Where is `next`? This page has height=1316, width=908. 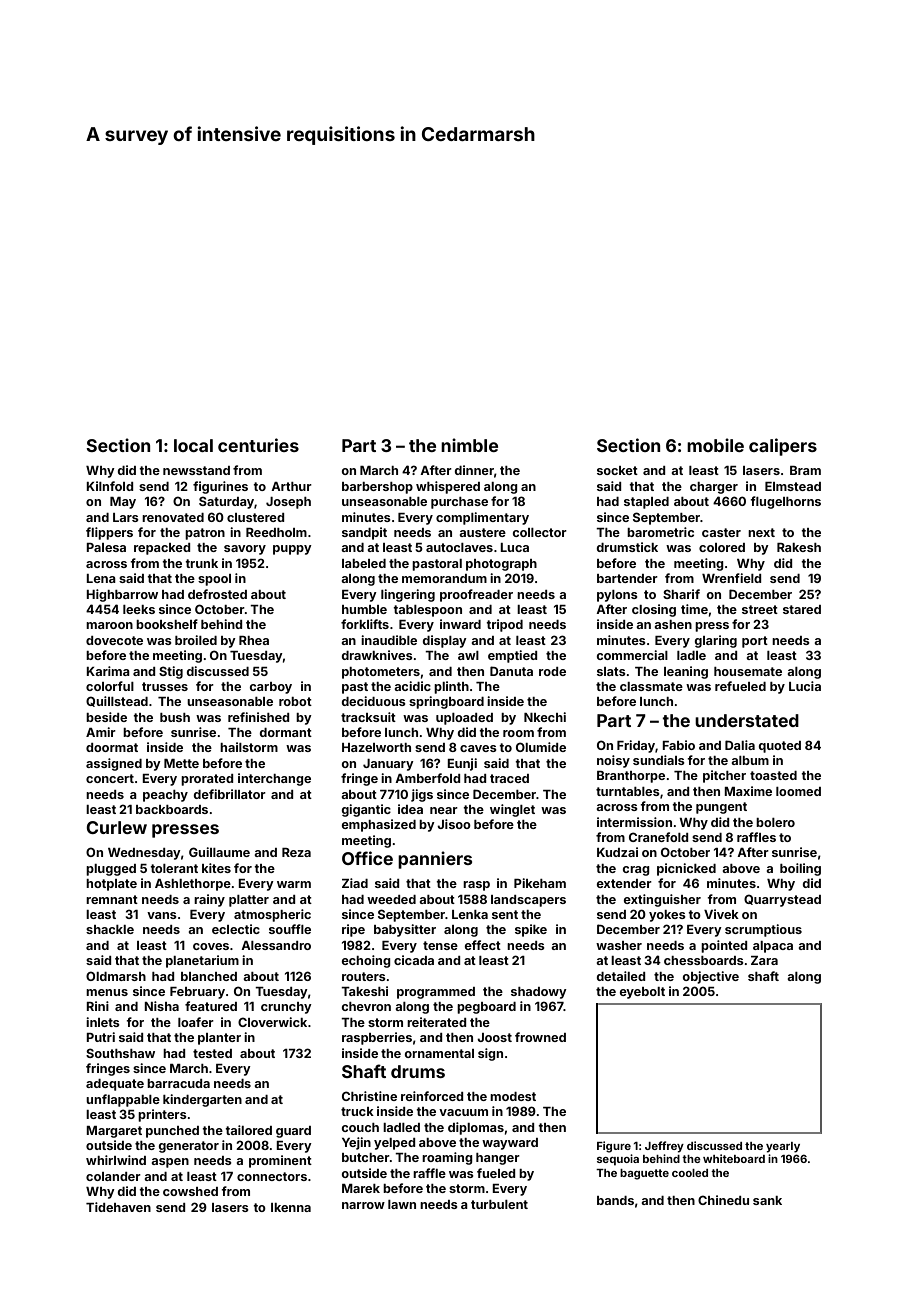
next is located at coordinates (761, 532).
